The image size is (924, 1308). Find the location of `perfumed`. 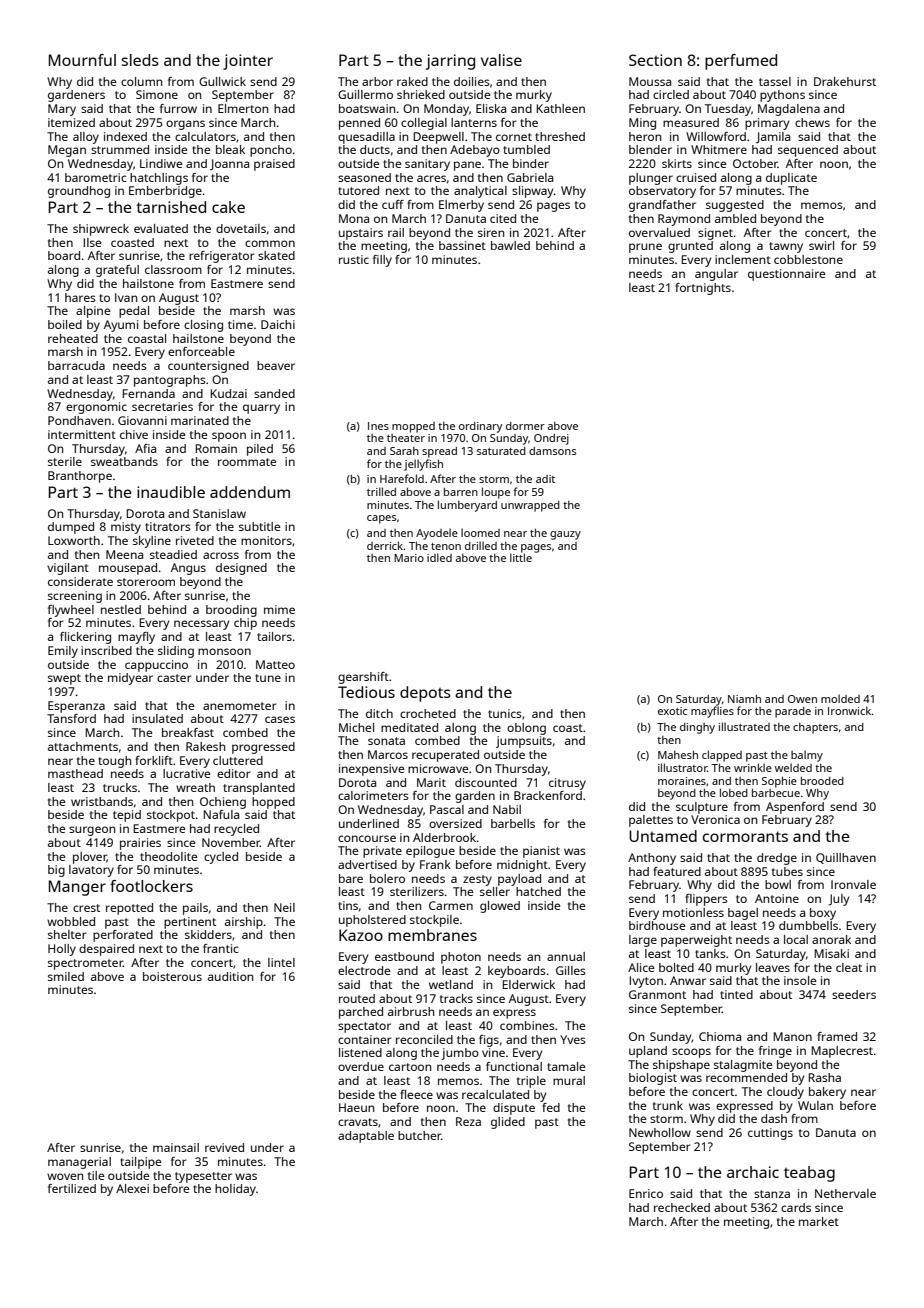

perfumed is located at coordinates (741, 62).
